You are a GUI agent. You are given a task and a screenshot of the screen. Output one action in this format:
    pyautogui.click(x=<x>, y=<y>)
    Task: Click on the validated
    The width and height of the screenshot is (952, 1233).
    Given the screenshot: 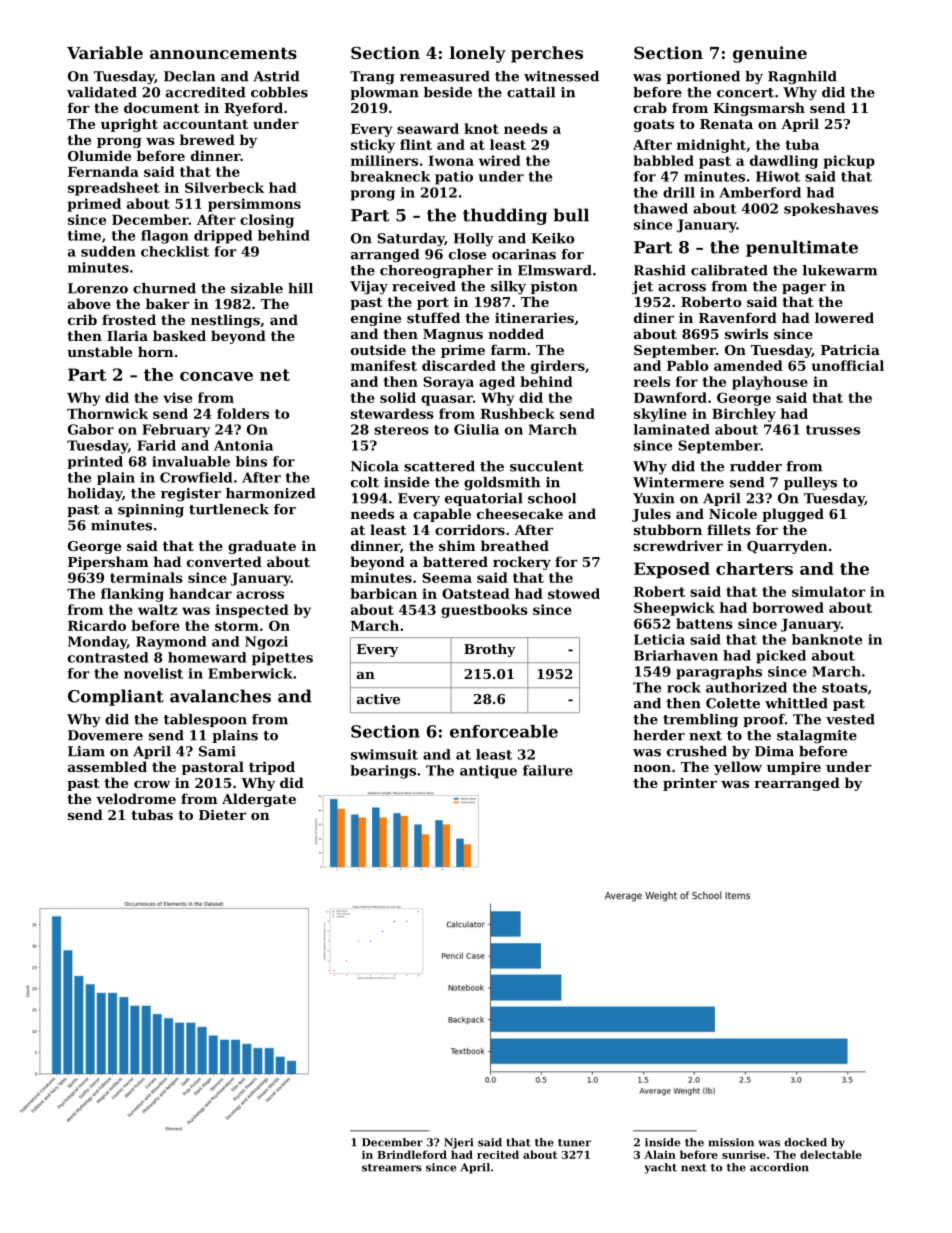 What is the action you would take?
    pyautogui.click(x=102, y=92)
